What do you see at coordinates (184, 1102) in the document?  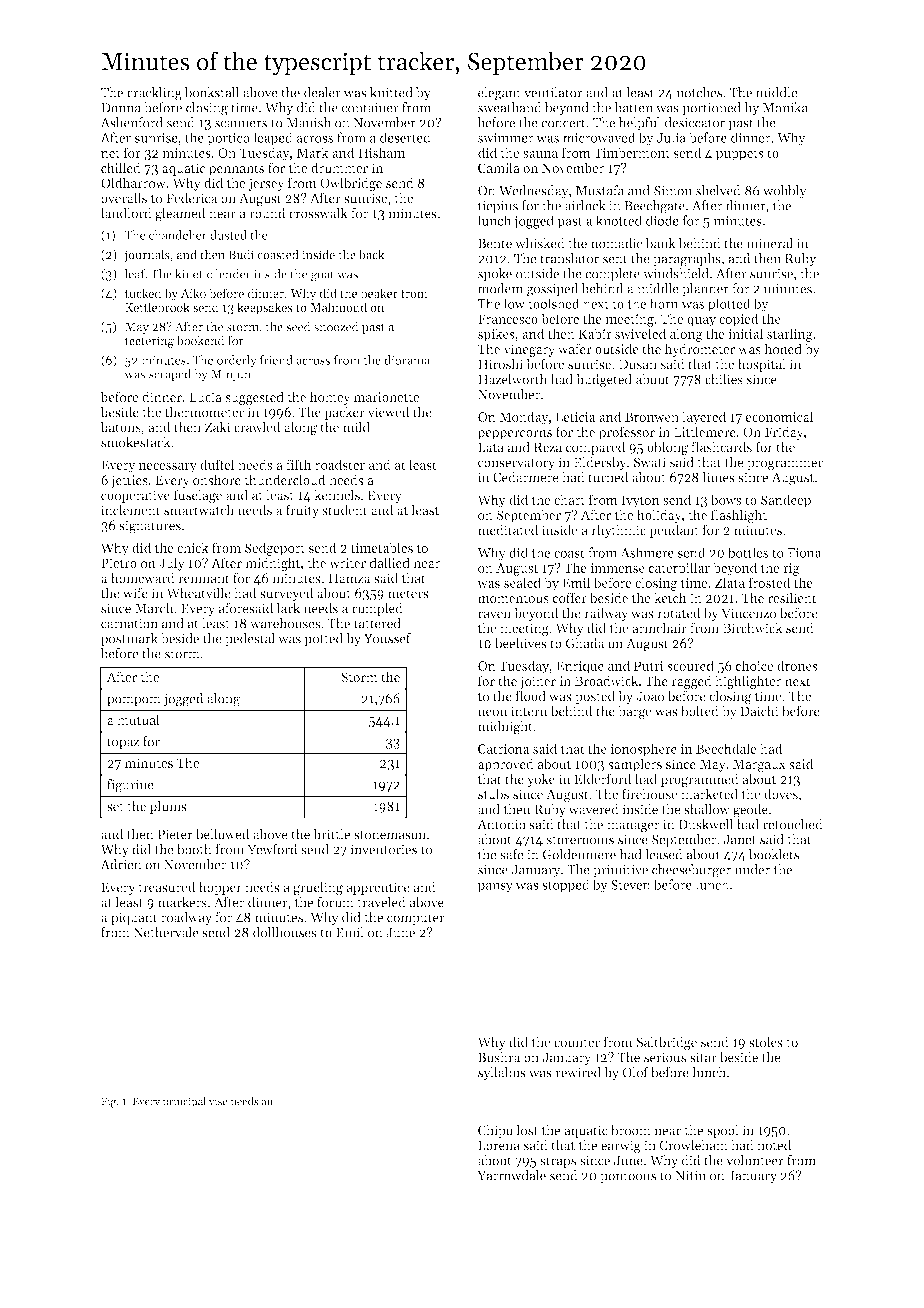 I see `principal` at bounding box center [184, 1102].
